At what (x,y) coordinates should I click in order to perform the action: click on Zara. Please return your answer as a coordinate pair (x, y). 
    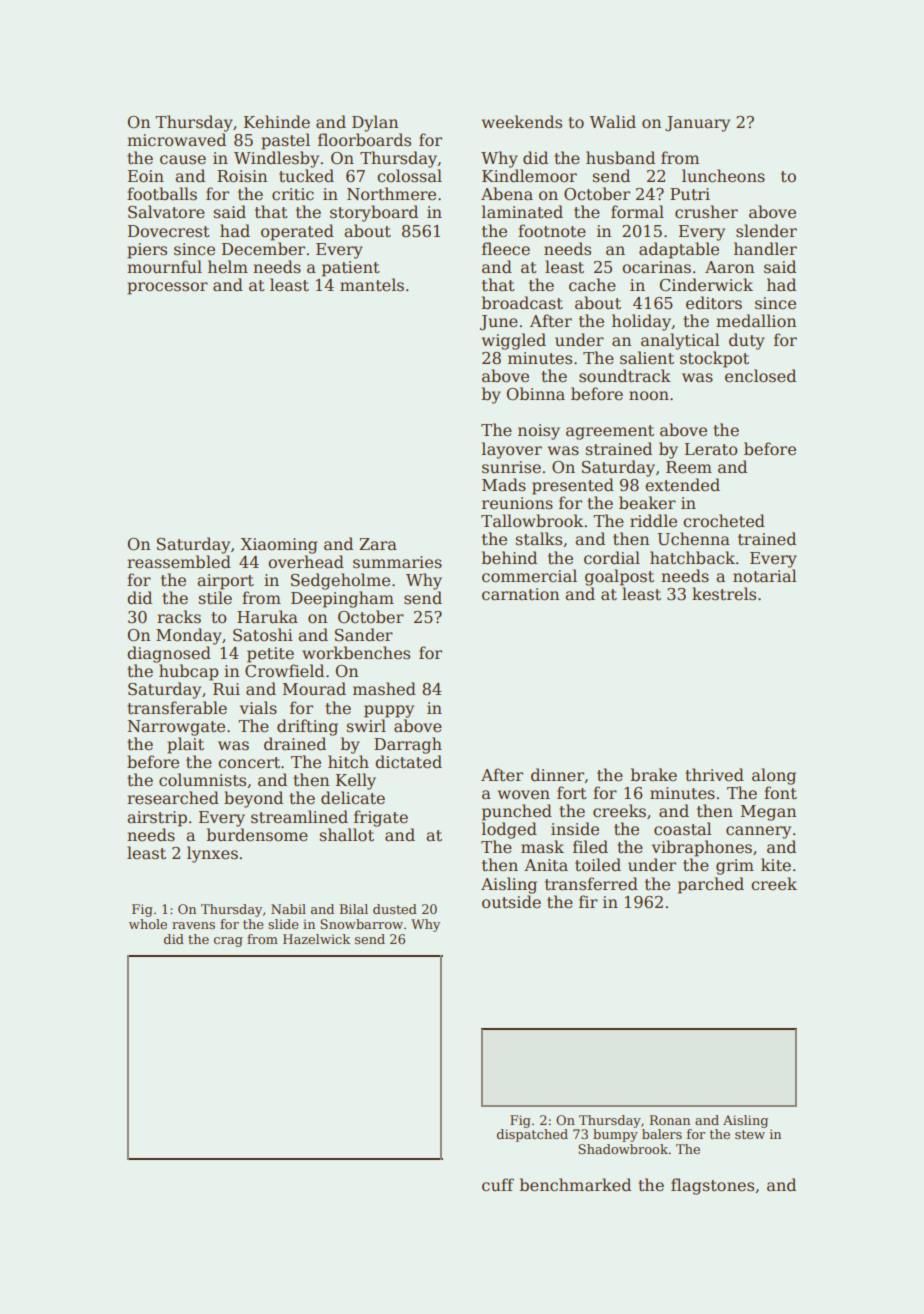
    Looking at the image, I should click on (378, 544).
